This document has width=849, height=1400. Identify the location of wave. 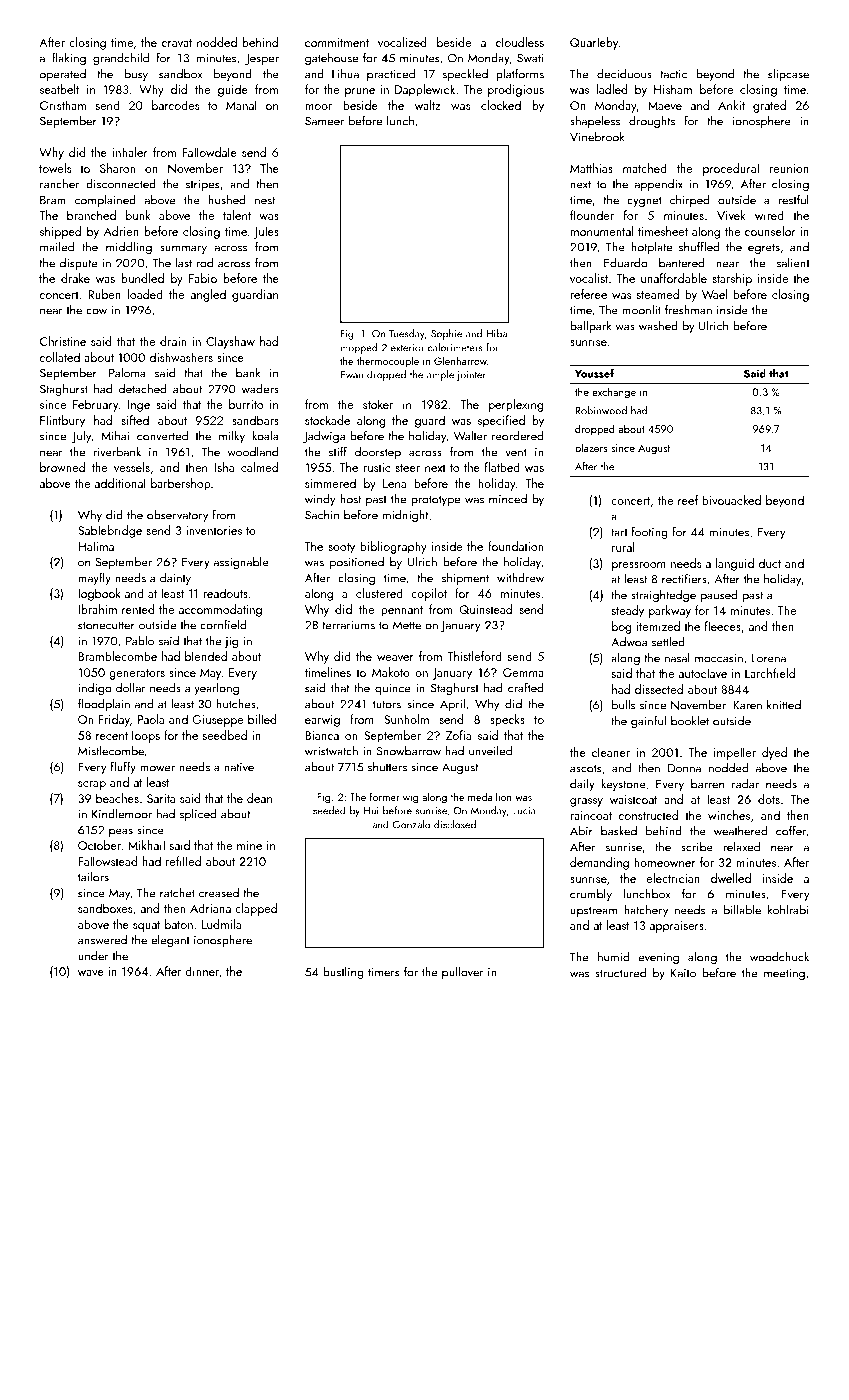
(91, 973).
